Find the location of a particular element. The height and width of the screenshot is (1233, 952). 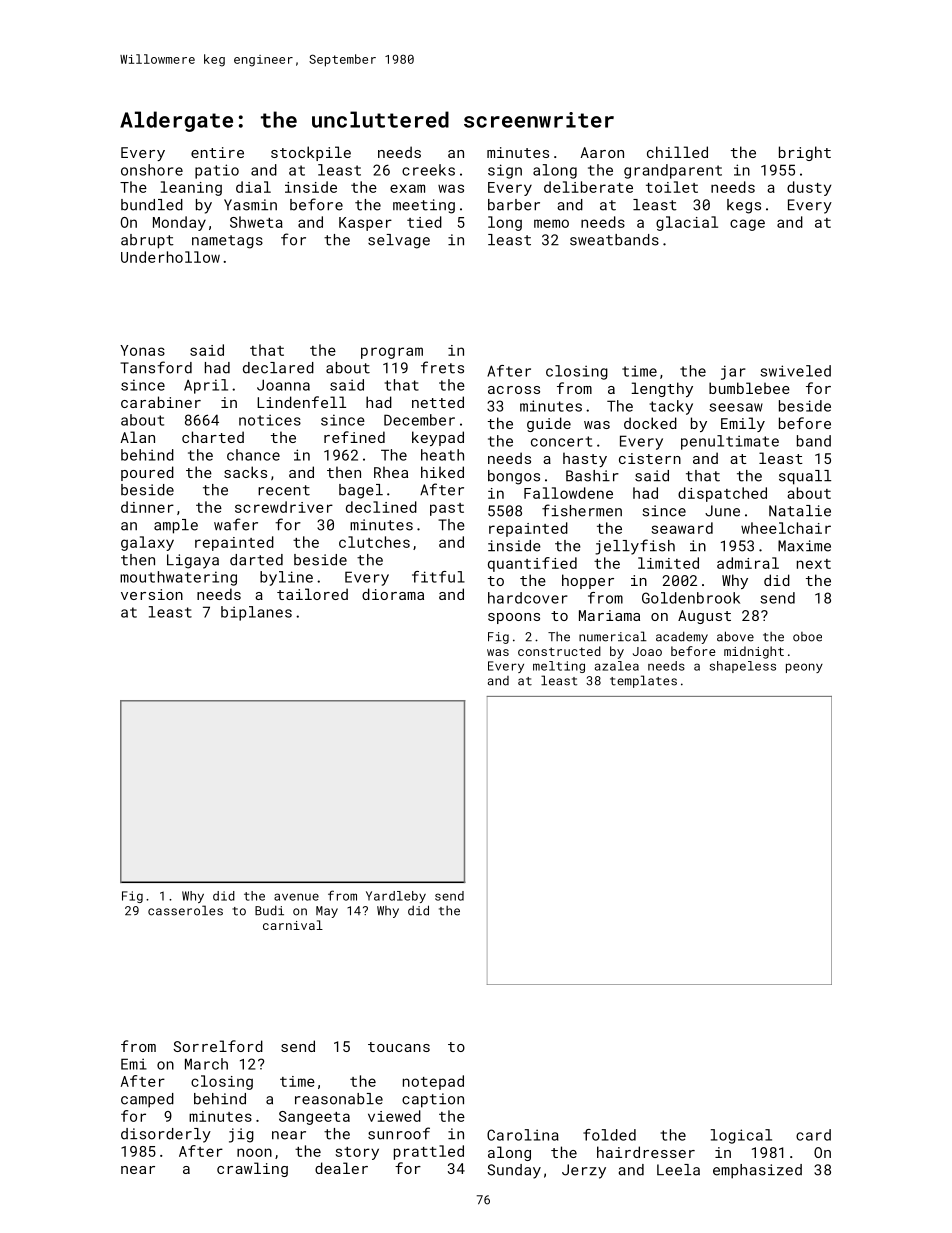

Yardleby is located at coordinates (396, 897).
